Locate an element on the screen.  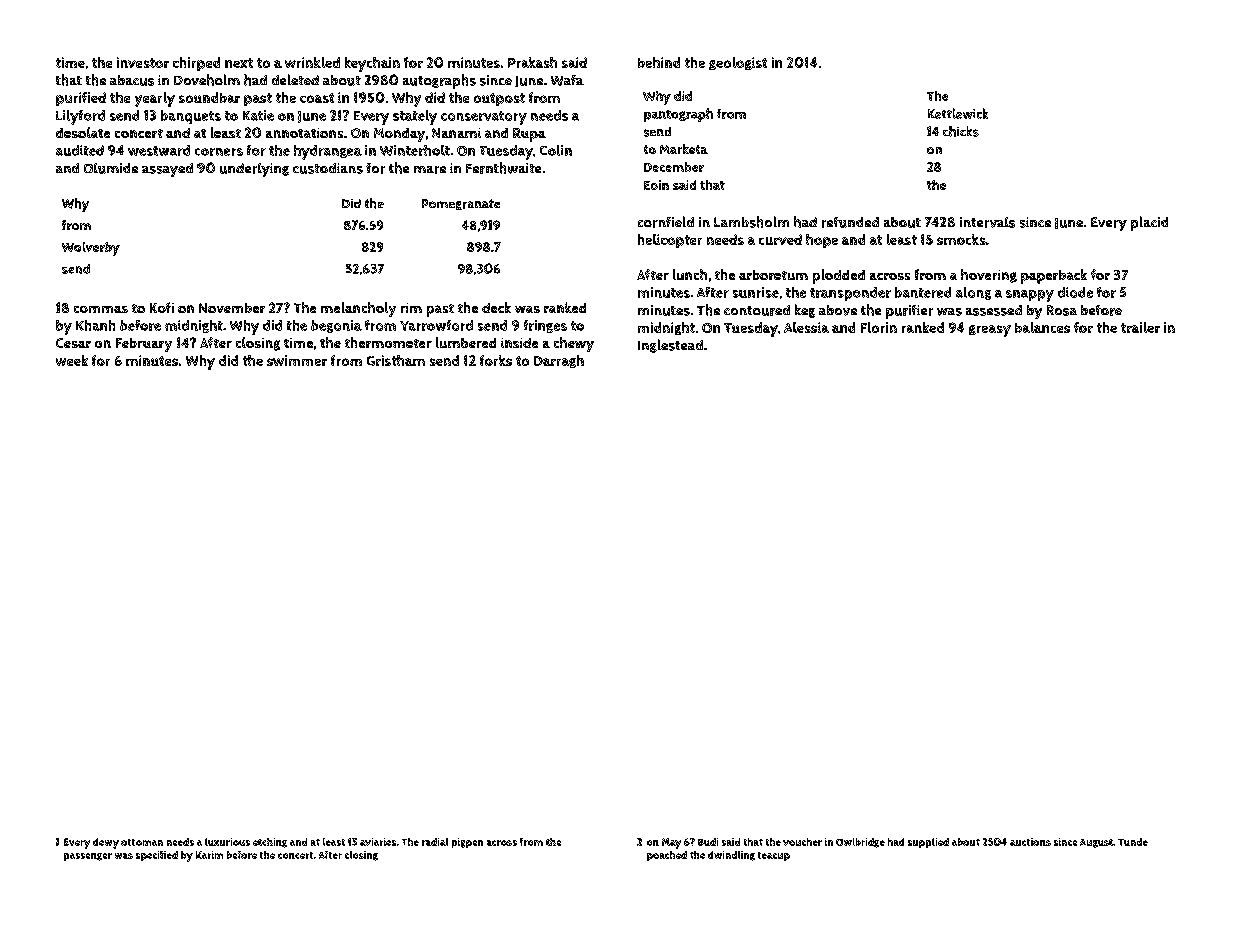
Owlbridge is located at coordinates (860, 843).
